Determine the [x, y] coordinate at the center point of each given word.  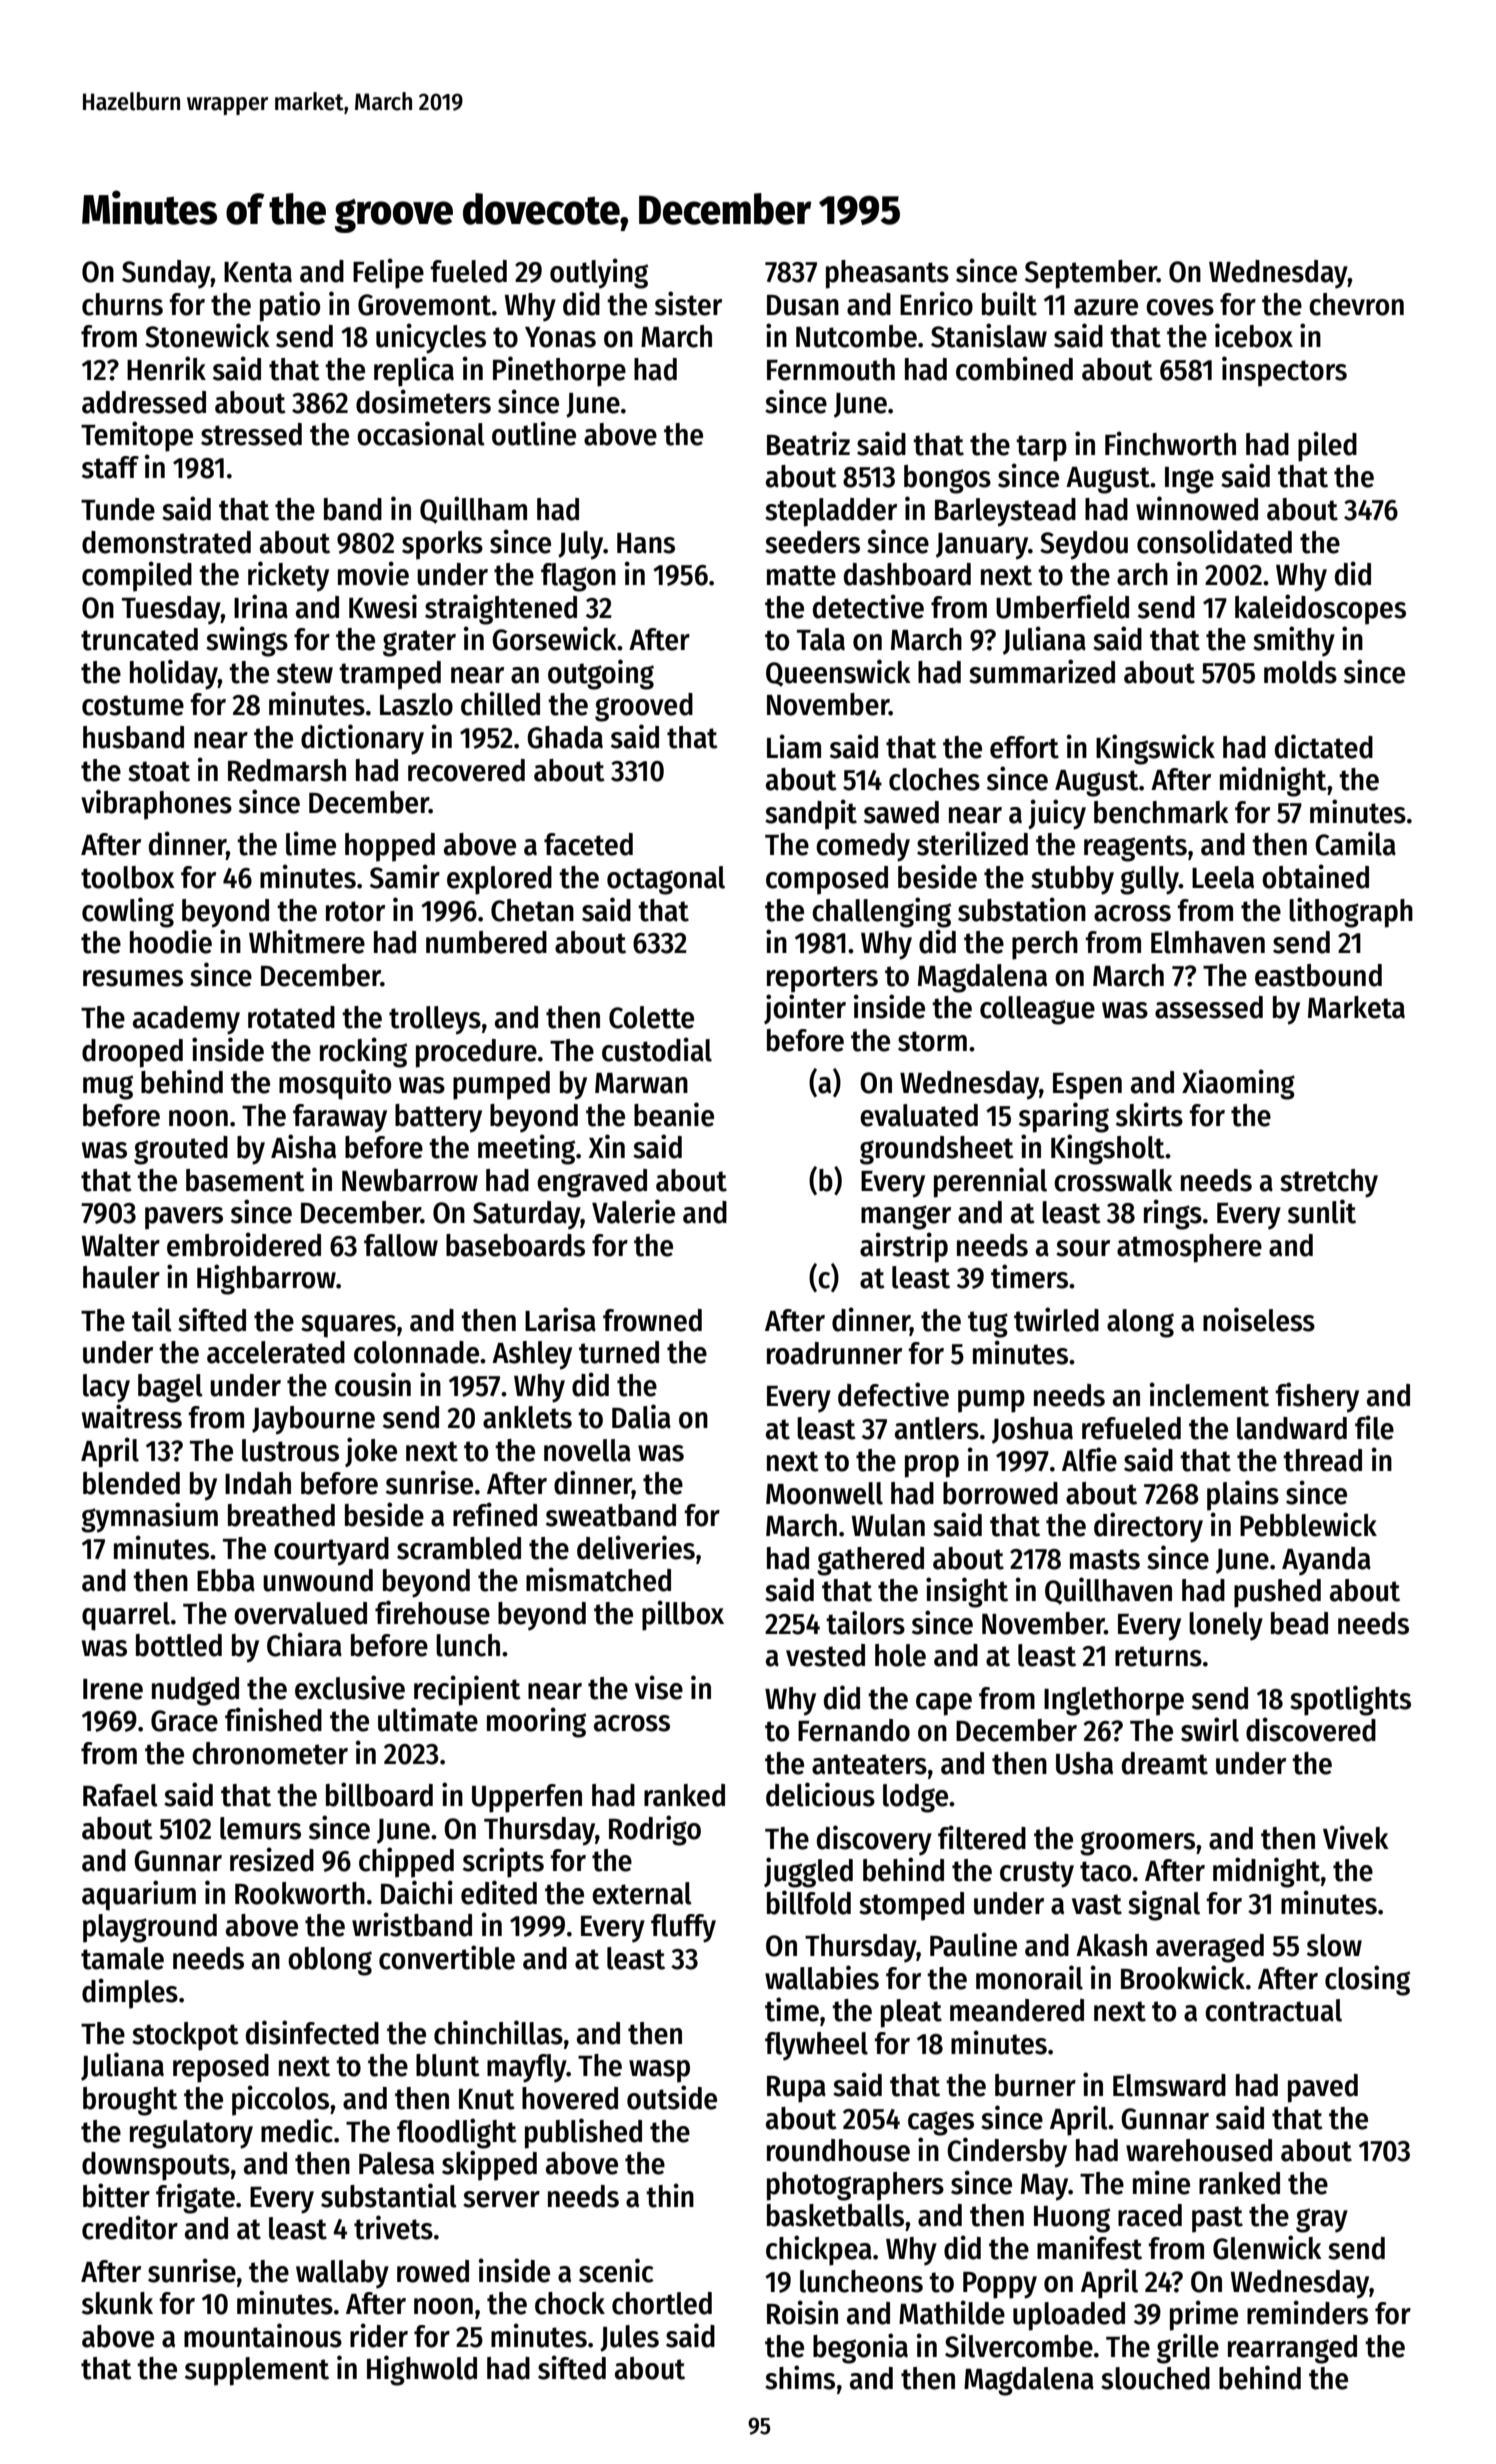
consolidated [1214, 541]
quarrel [126, 1616]
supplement [257, 2371]
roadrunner [834, 1353]
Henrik [166, 368]
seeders [812, 542]
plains [1243, 1495]
